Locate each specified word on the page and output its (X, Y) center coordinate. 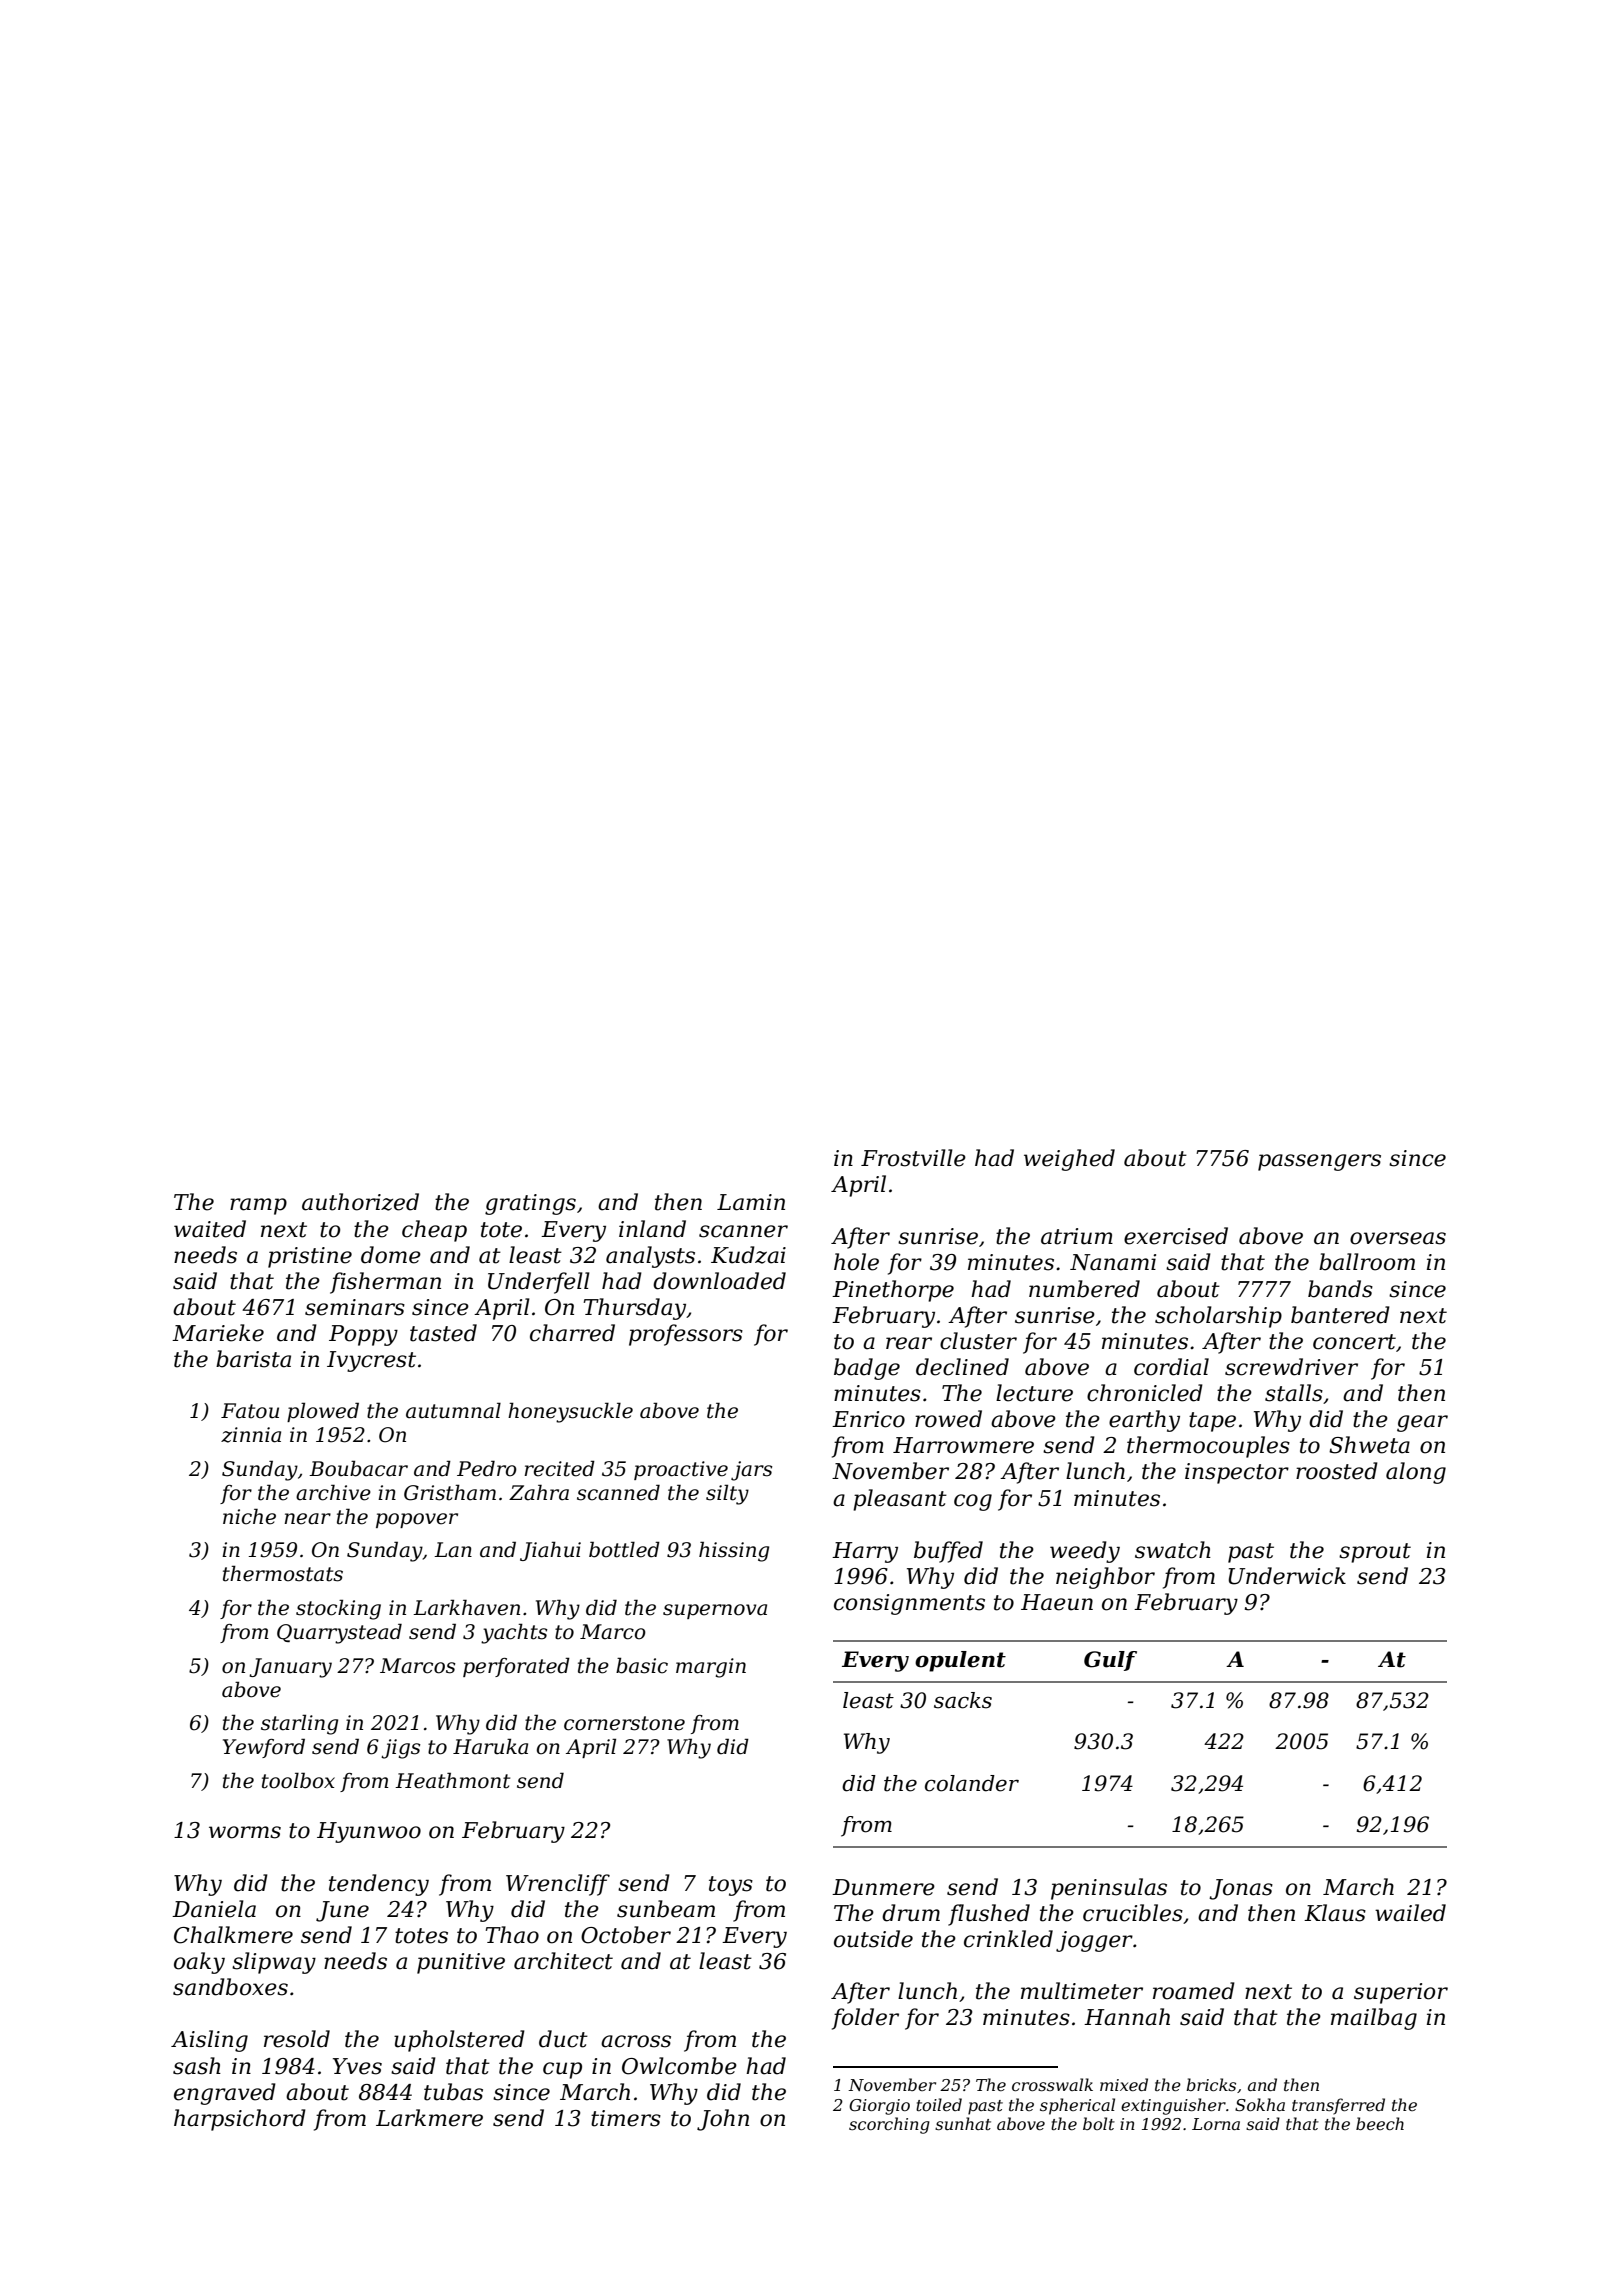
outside (873, 1939)
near (307, 1519)
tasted (443, 1333)
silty (727, 1494)
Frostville (913, 1158)
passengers (1319, 1162)
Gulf (1110, 1661)
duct (563, 2039)
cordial (1171, 1367)
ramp (258, 1206)
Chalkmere (233, 1935)
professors (686, 1335)
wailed (1410, 1913)
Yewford (264, 1748)
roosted (1337, 1471)
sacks (963, 1700)
